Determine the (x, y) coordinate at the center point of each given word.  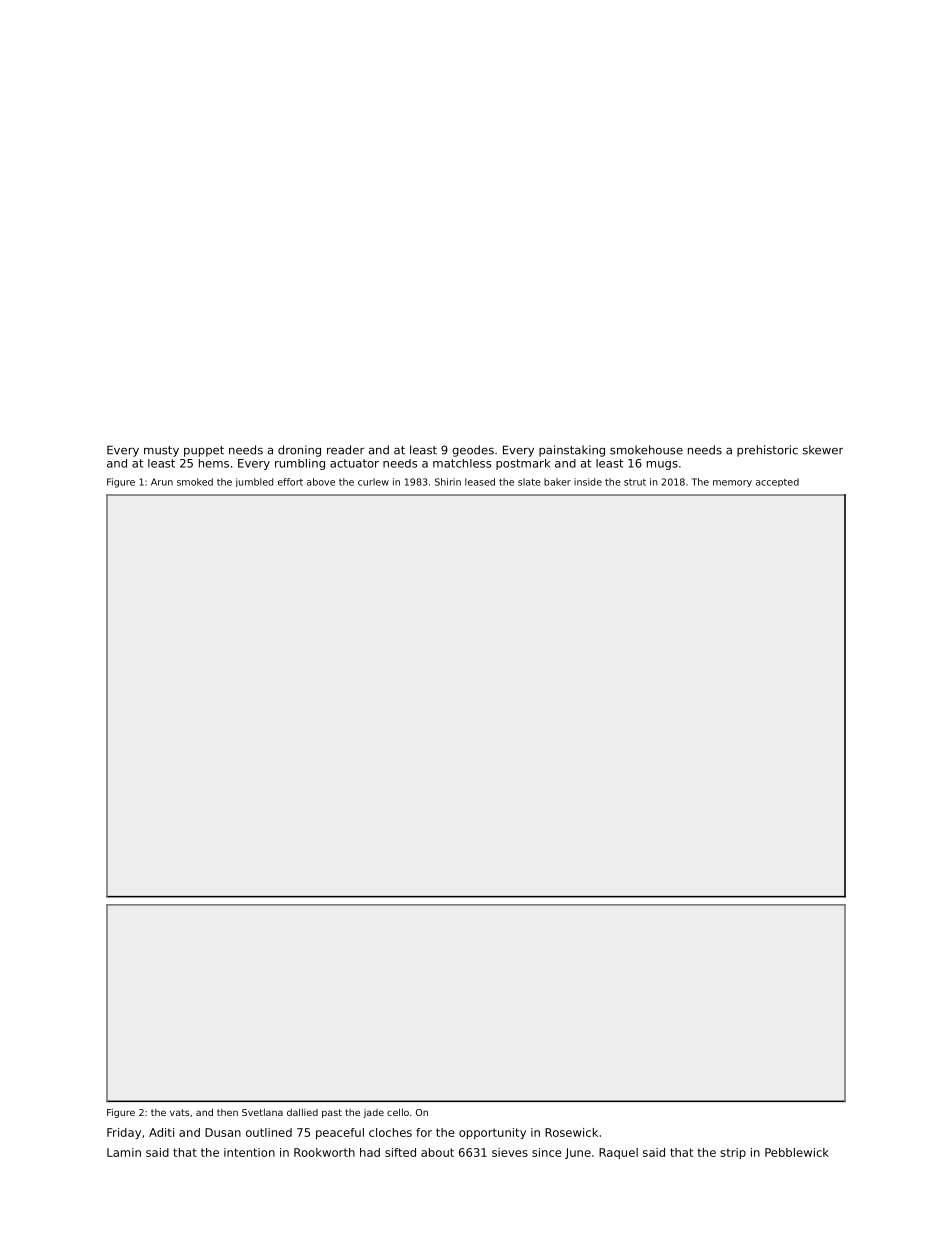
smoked (195, 482)
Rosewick (571, 1132)
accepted (777, 482)
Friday (124, 1133)
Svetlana (262, 1112)
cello (398, 1112)
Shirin (448, 482)
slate (529, 482)
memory (732, 483)
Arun (162, 482)
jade (373, 1113)
